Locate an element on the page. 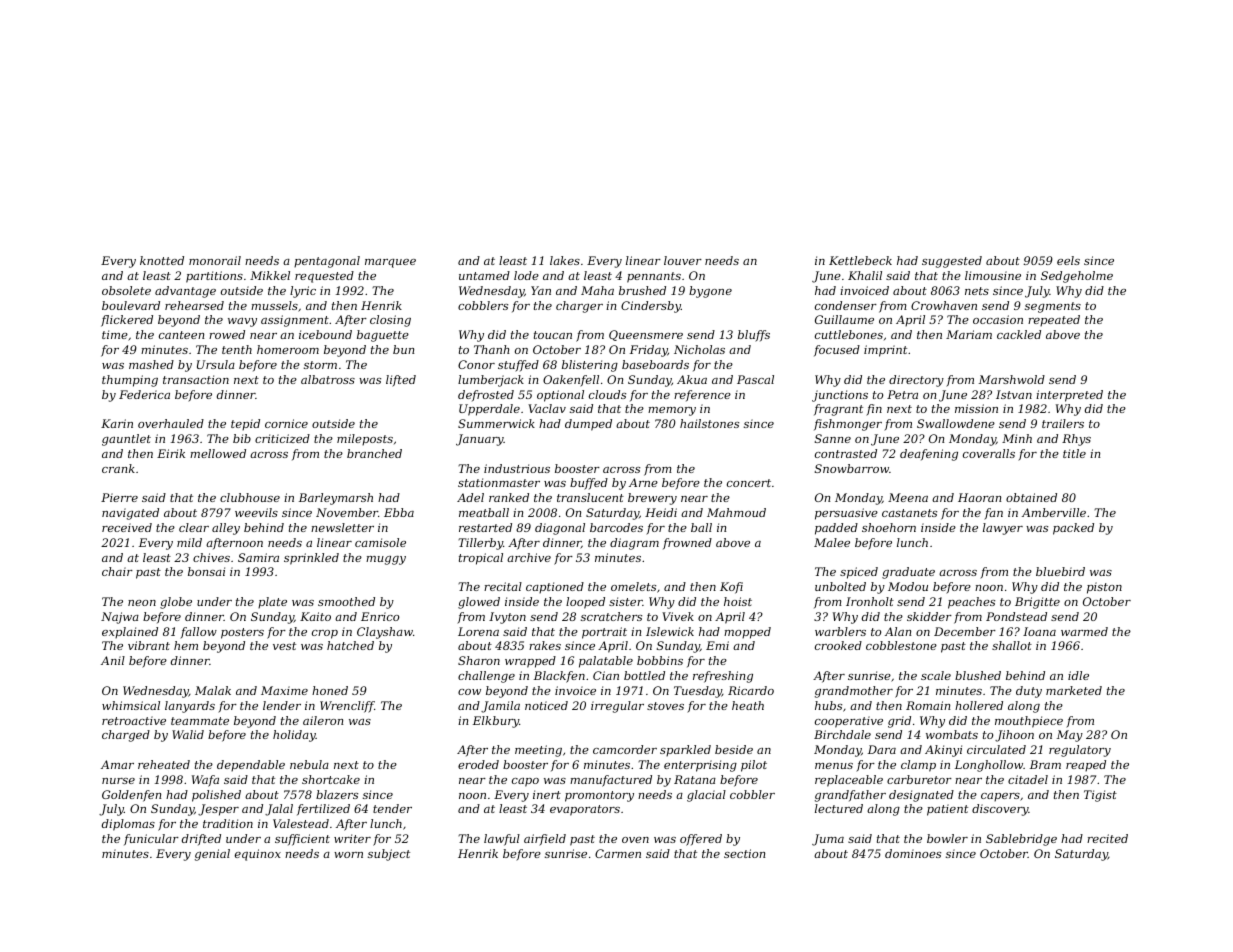 The height and width of the page is (952, 1233). frowned is located at coordinates (687, 543).
